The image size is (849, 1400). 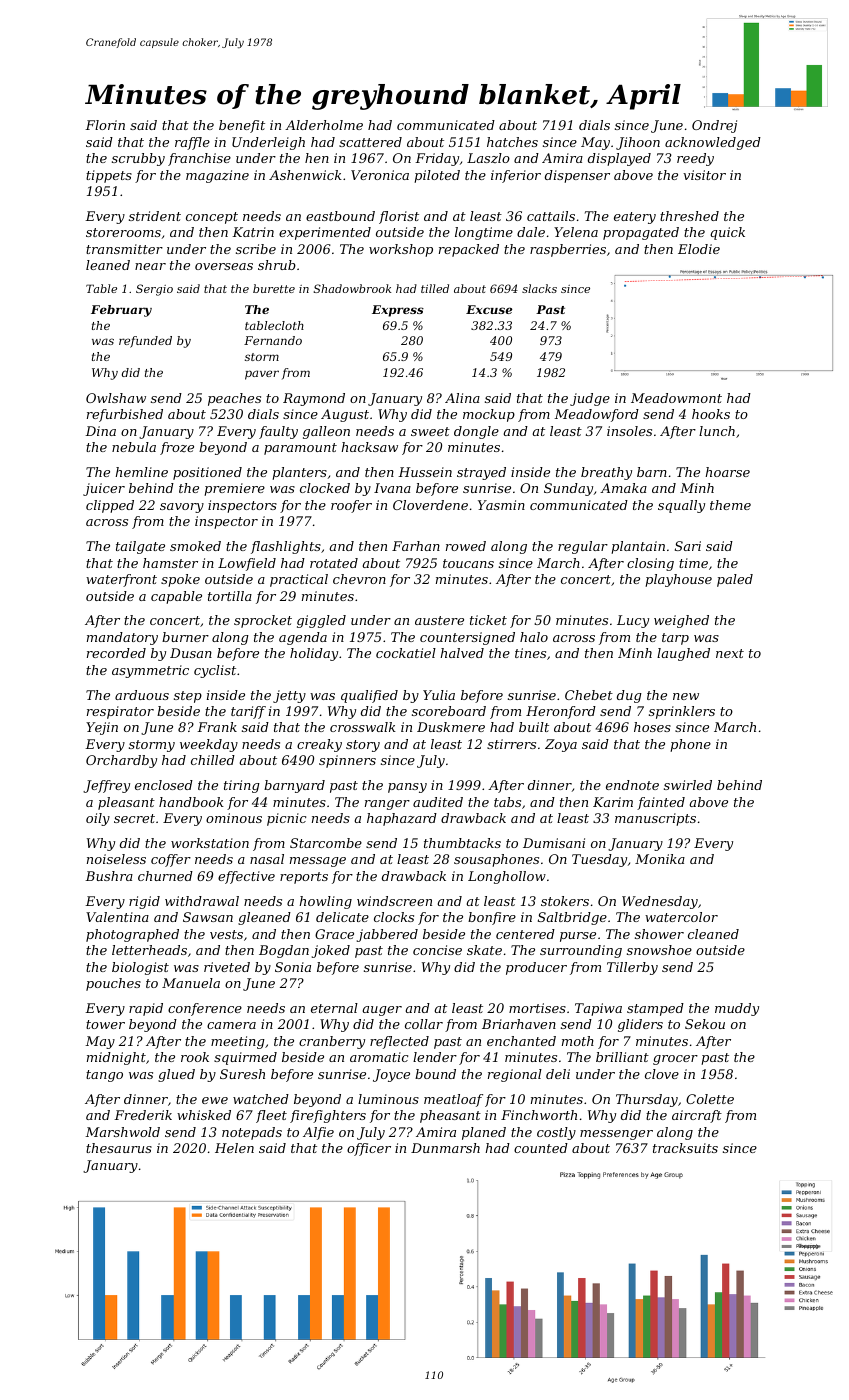 What do you see at coordinates (730, 505) in the page?
I see `theme` at bounding box center [730, 505].
